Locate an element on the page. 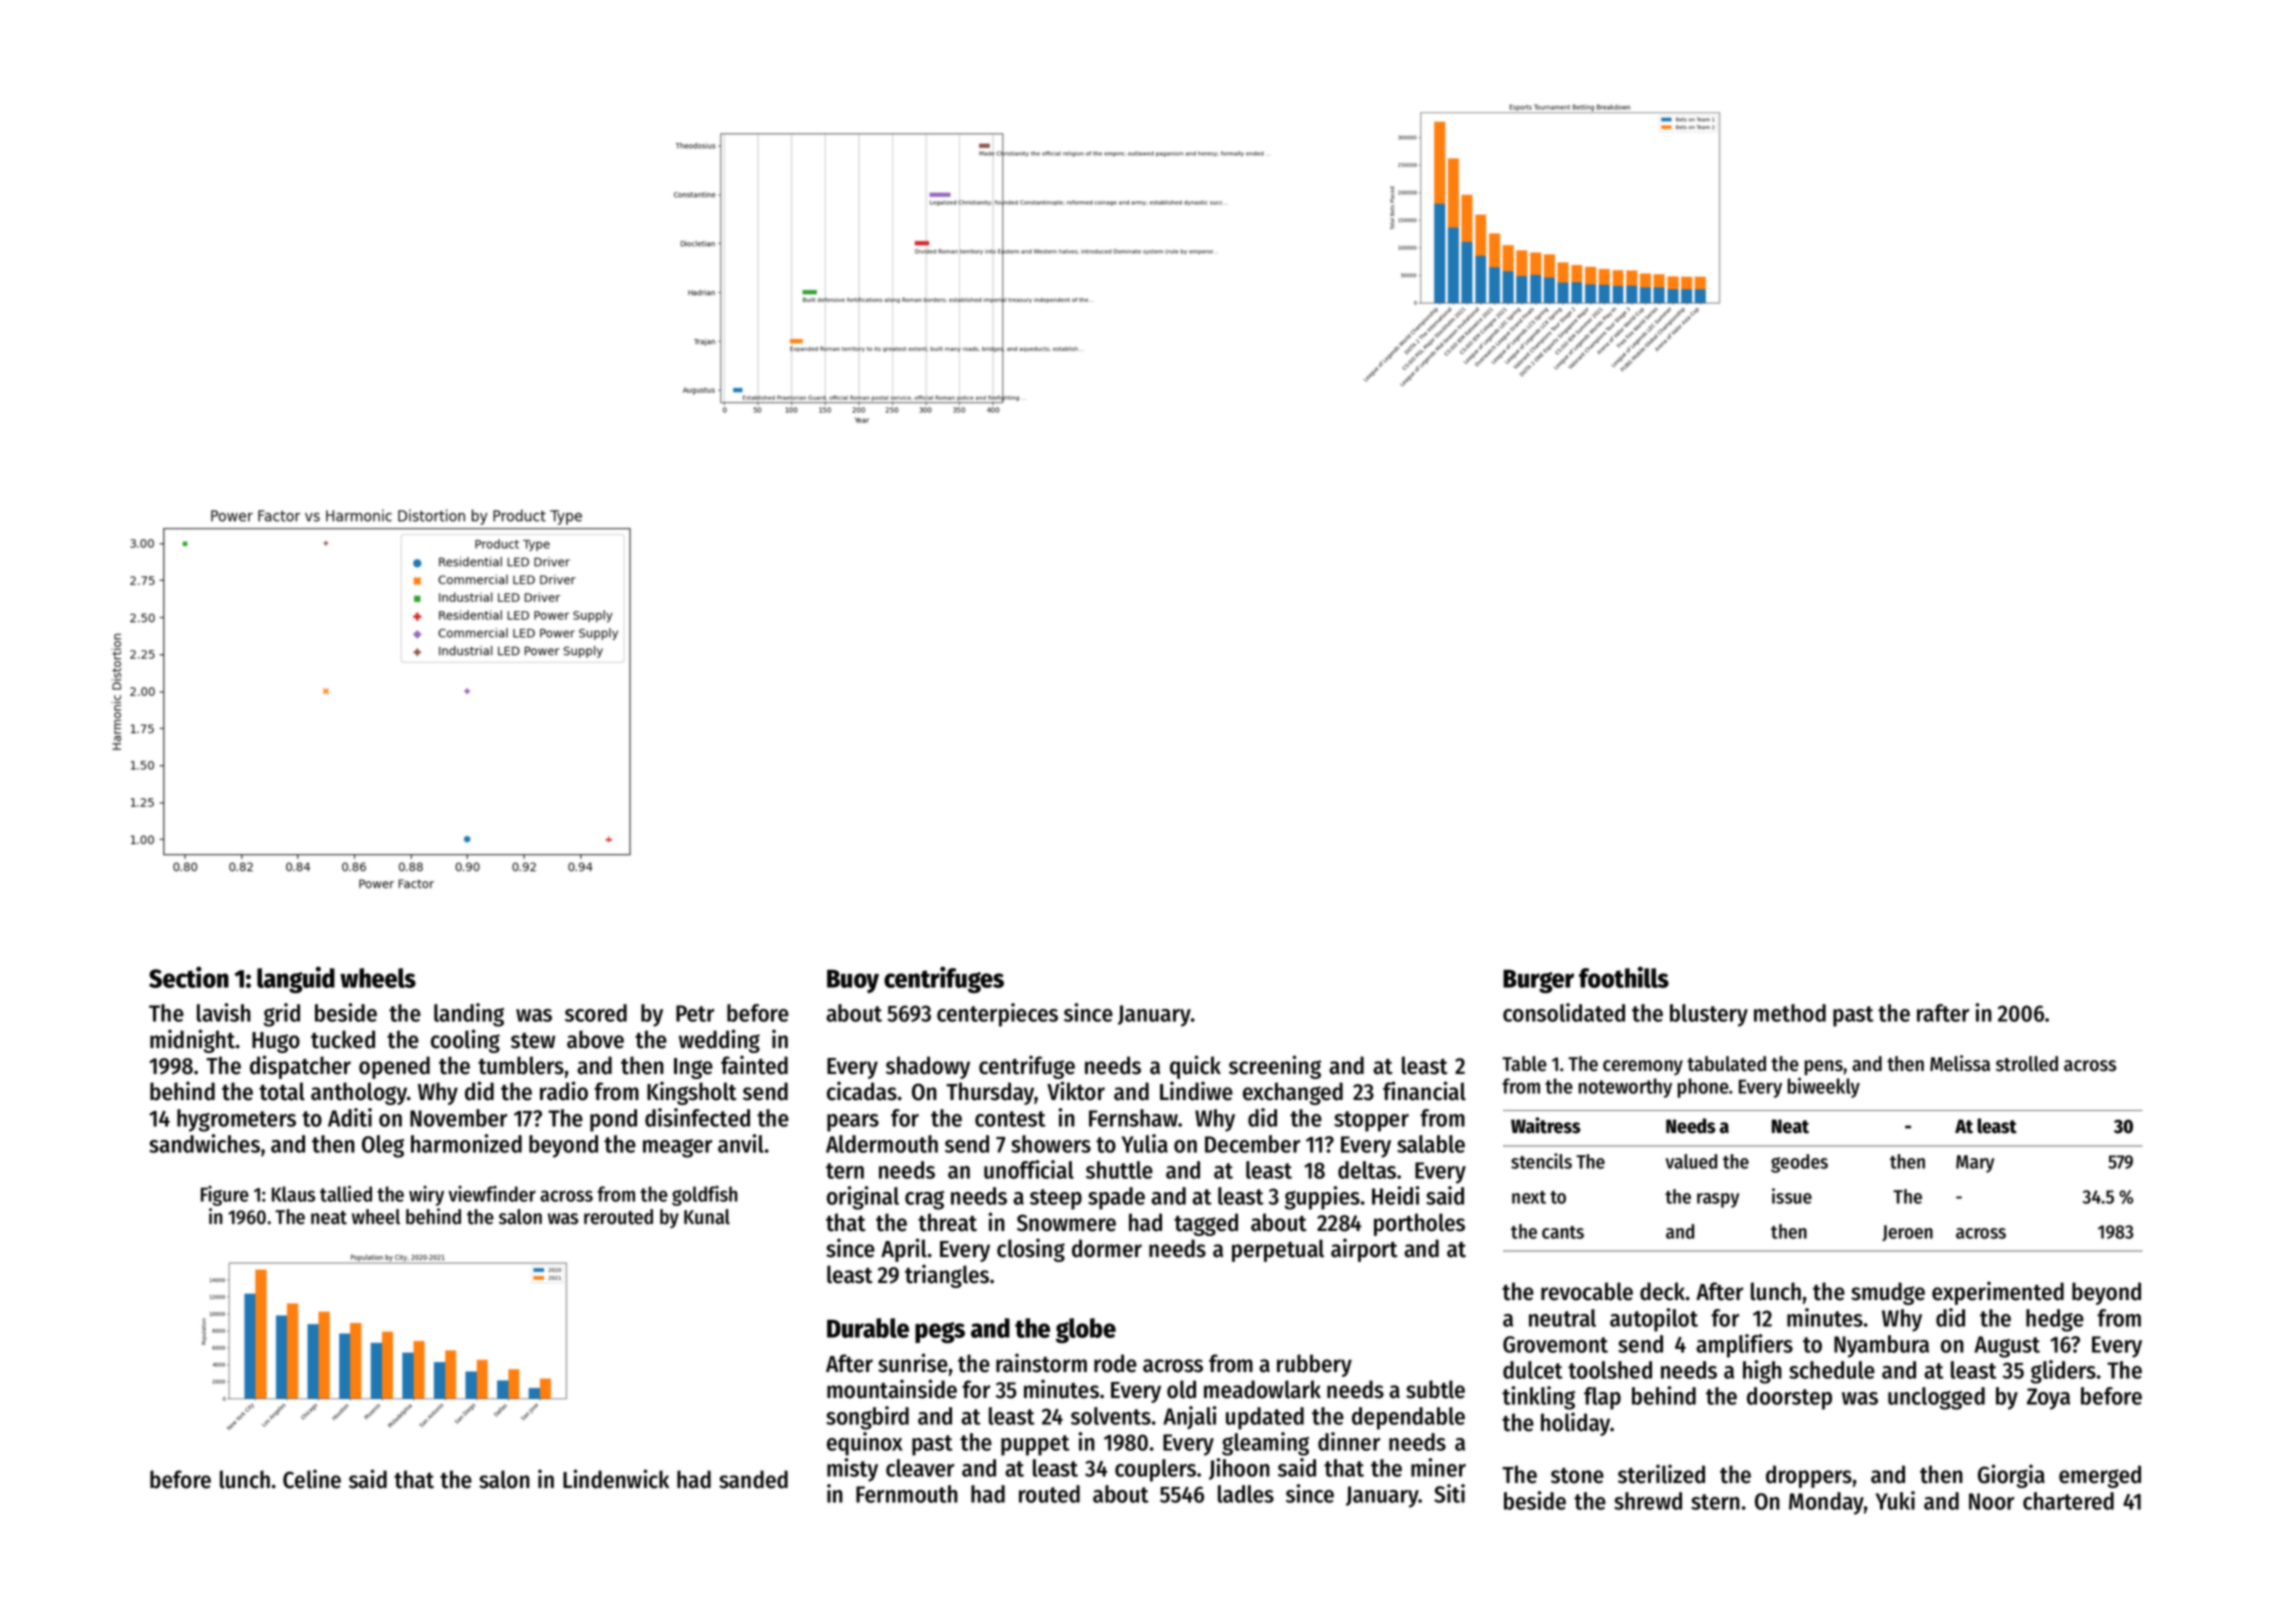 This document has width=2292, height=1620. strolled is located at coordinates (2027, 1064).
